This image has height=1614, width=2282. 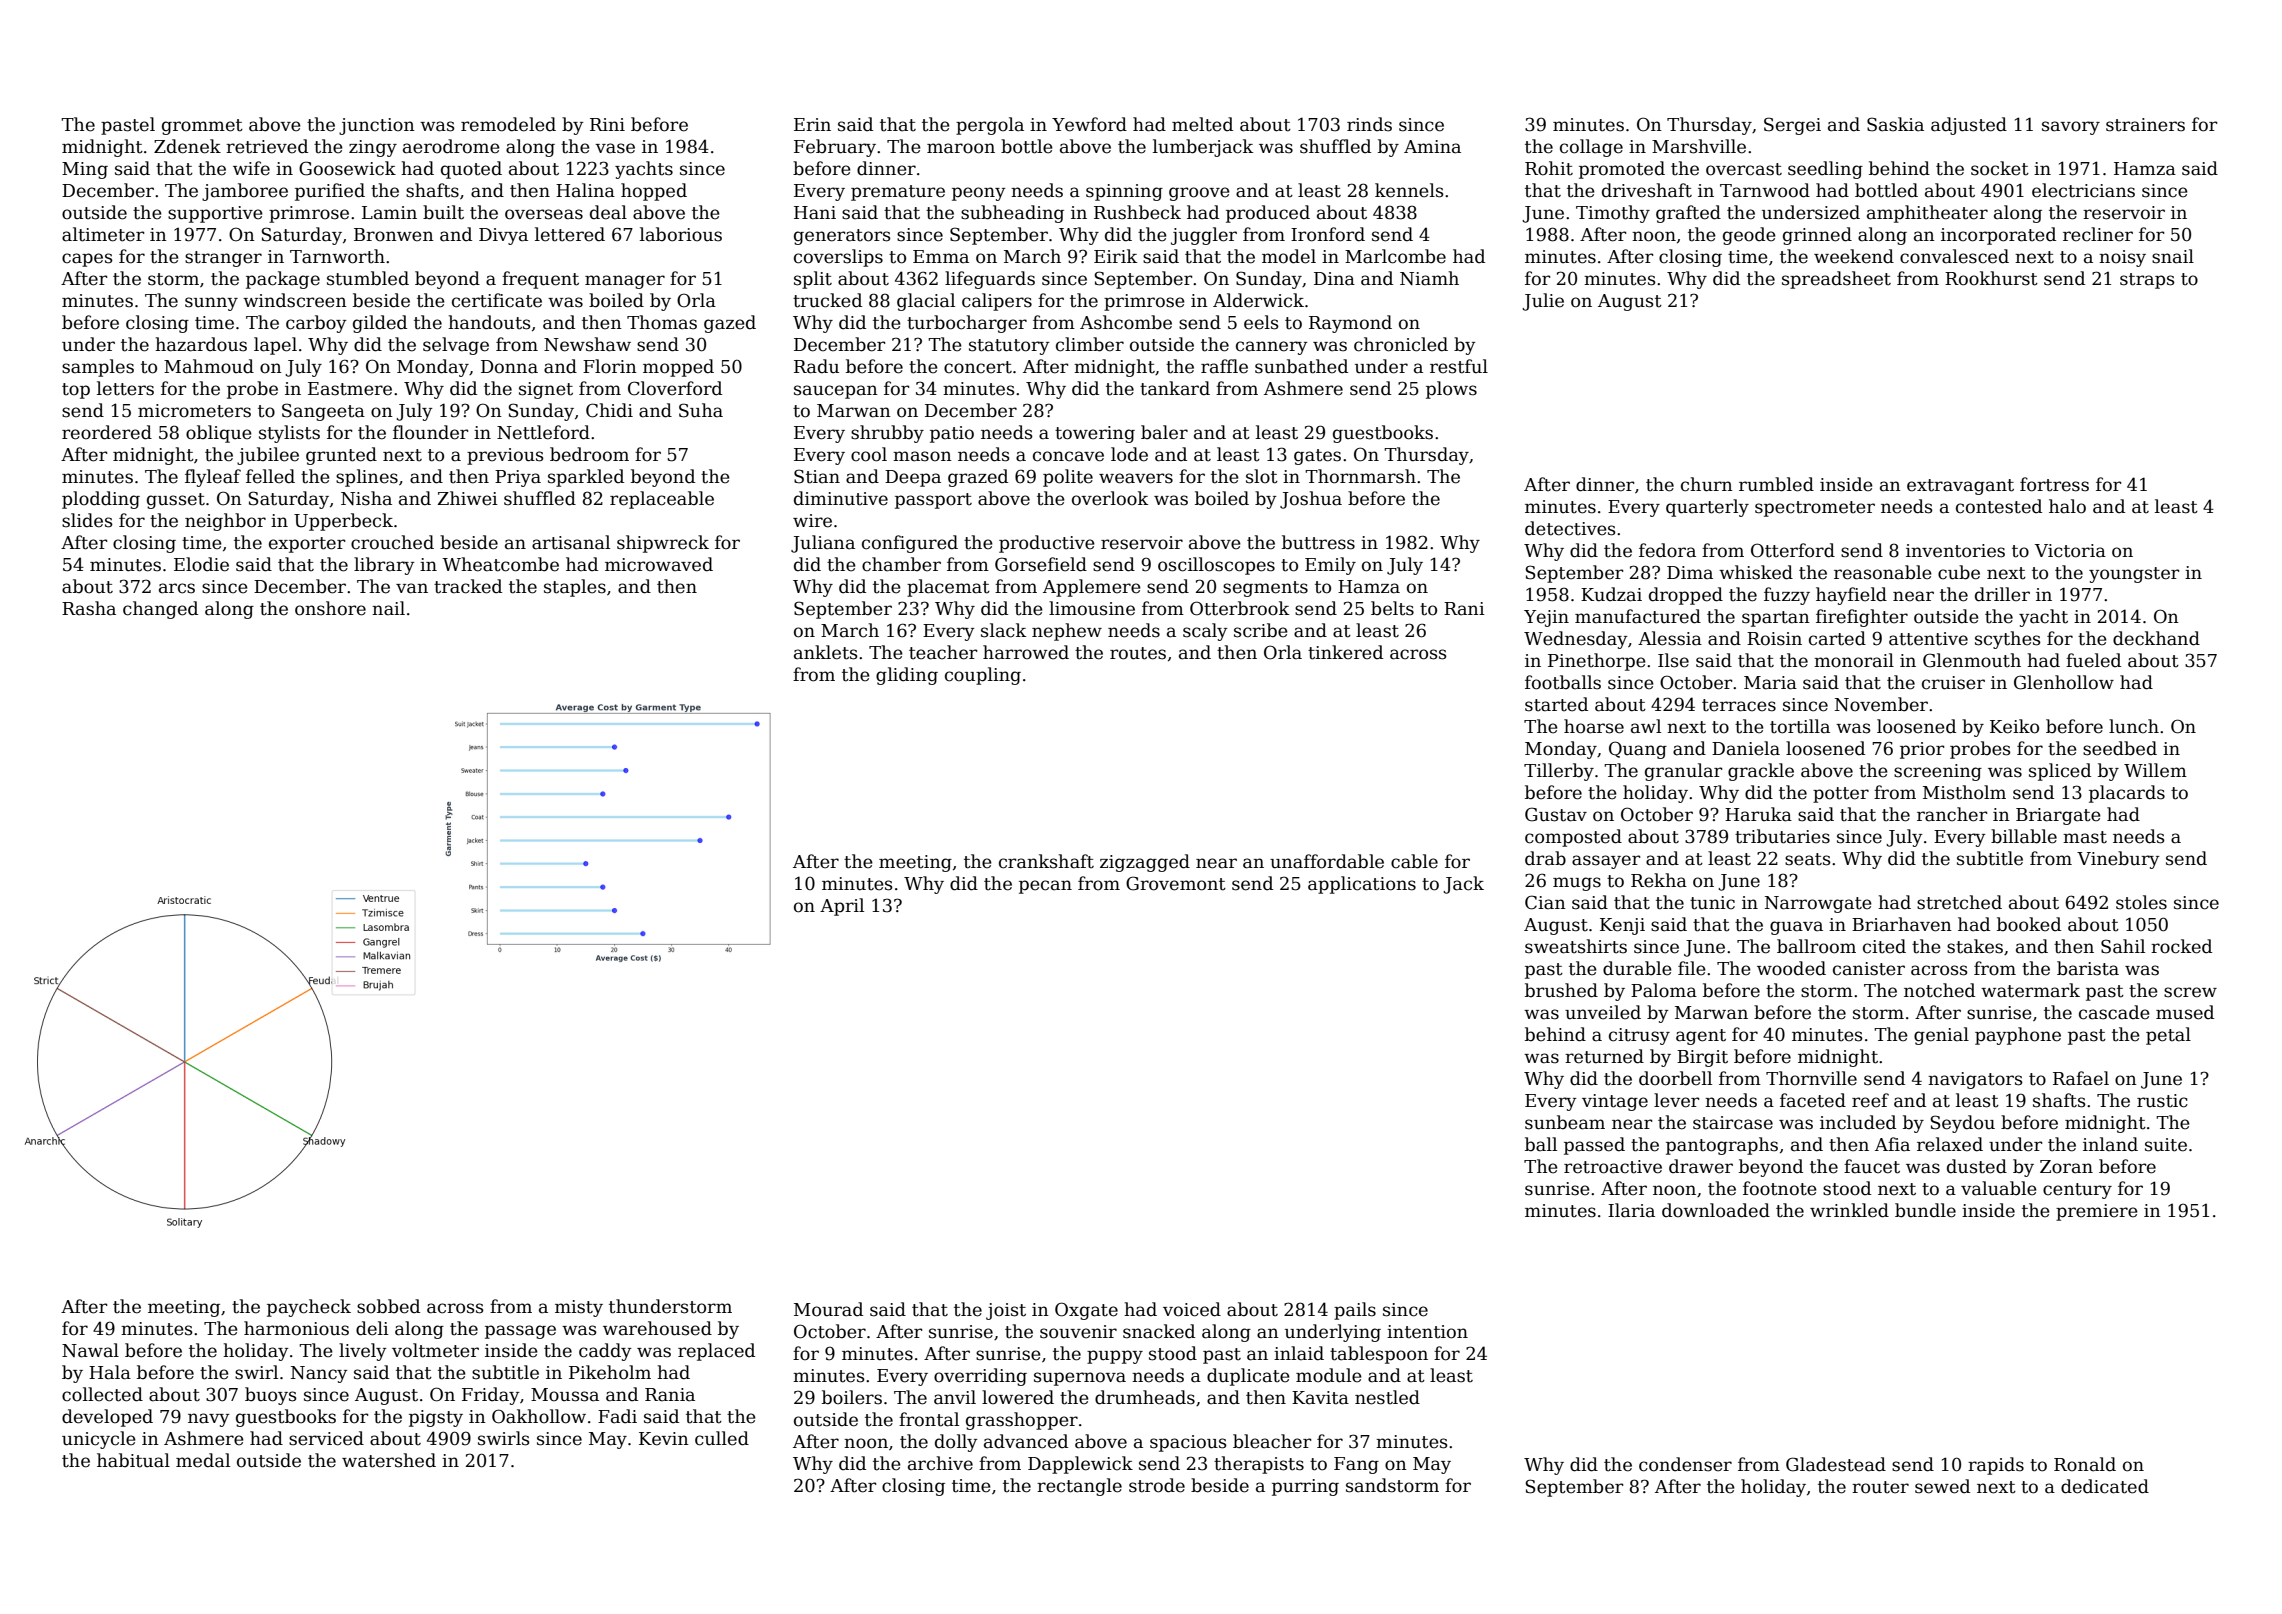 What do you see at coordinates (1565, 1122) in the image?
I see `sunbeam` at bounding box center [1565, 1122].
